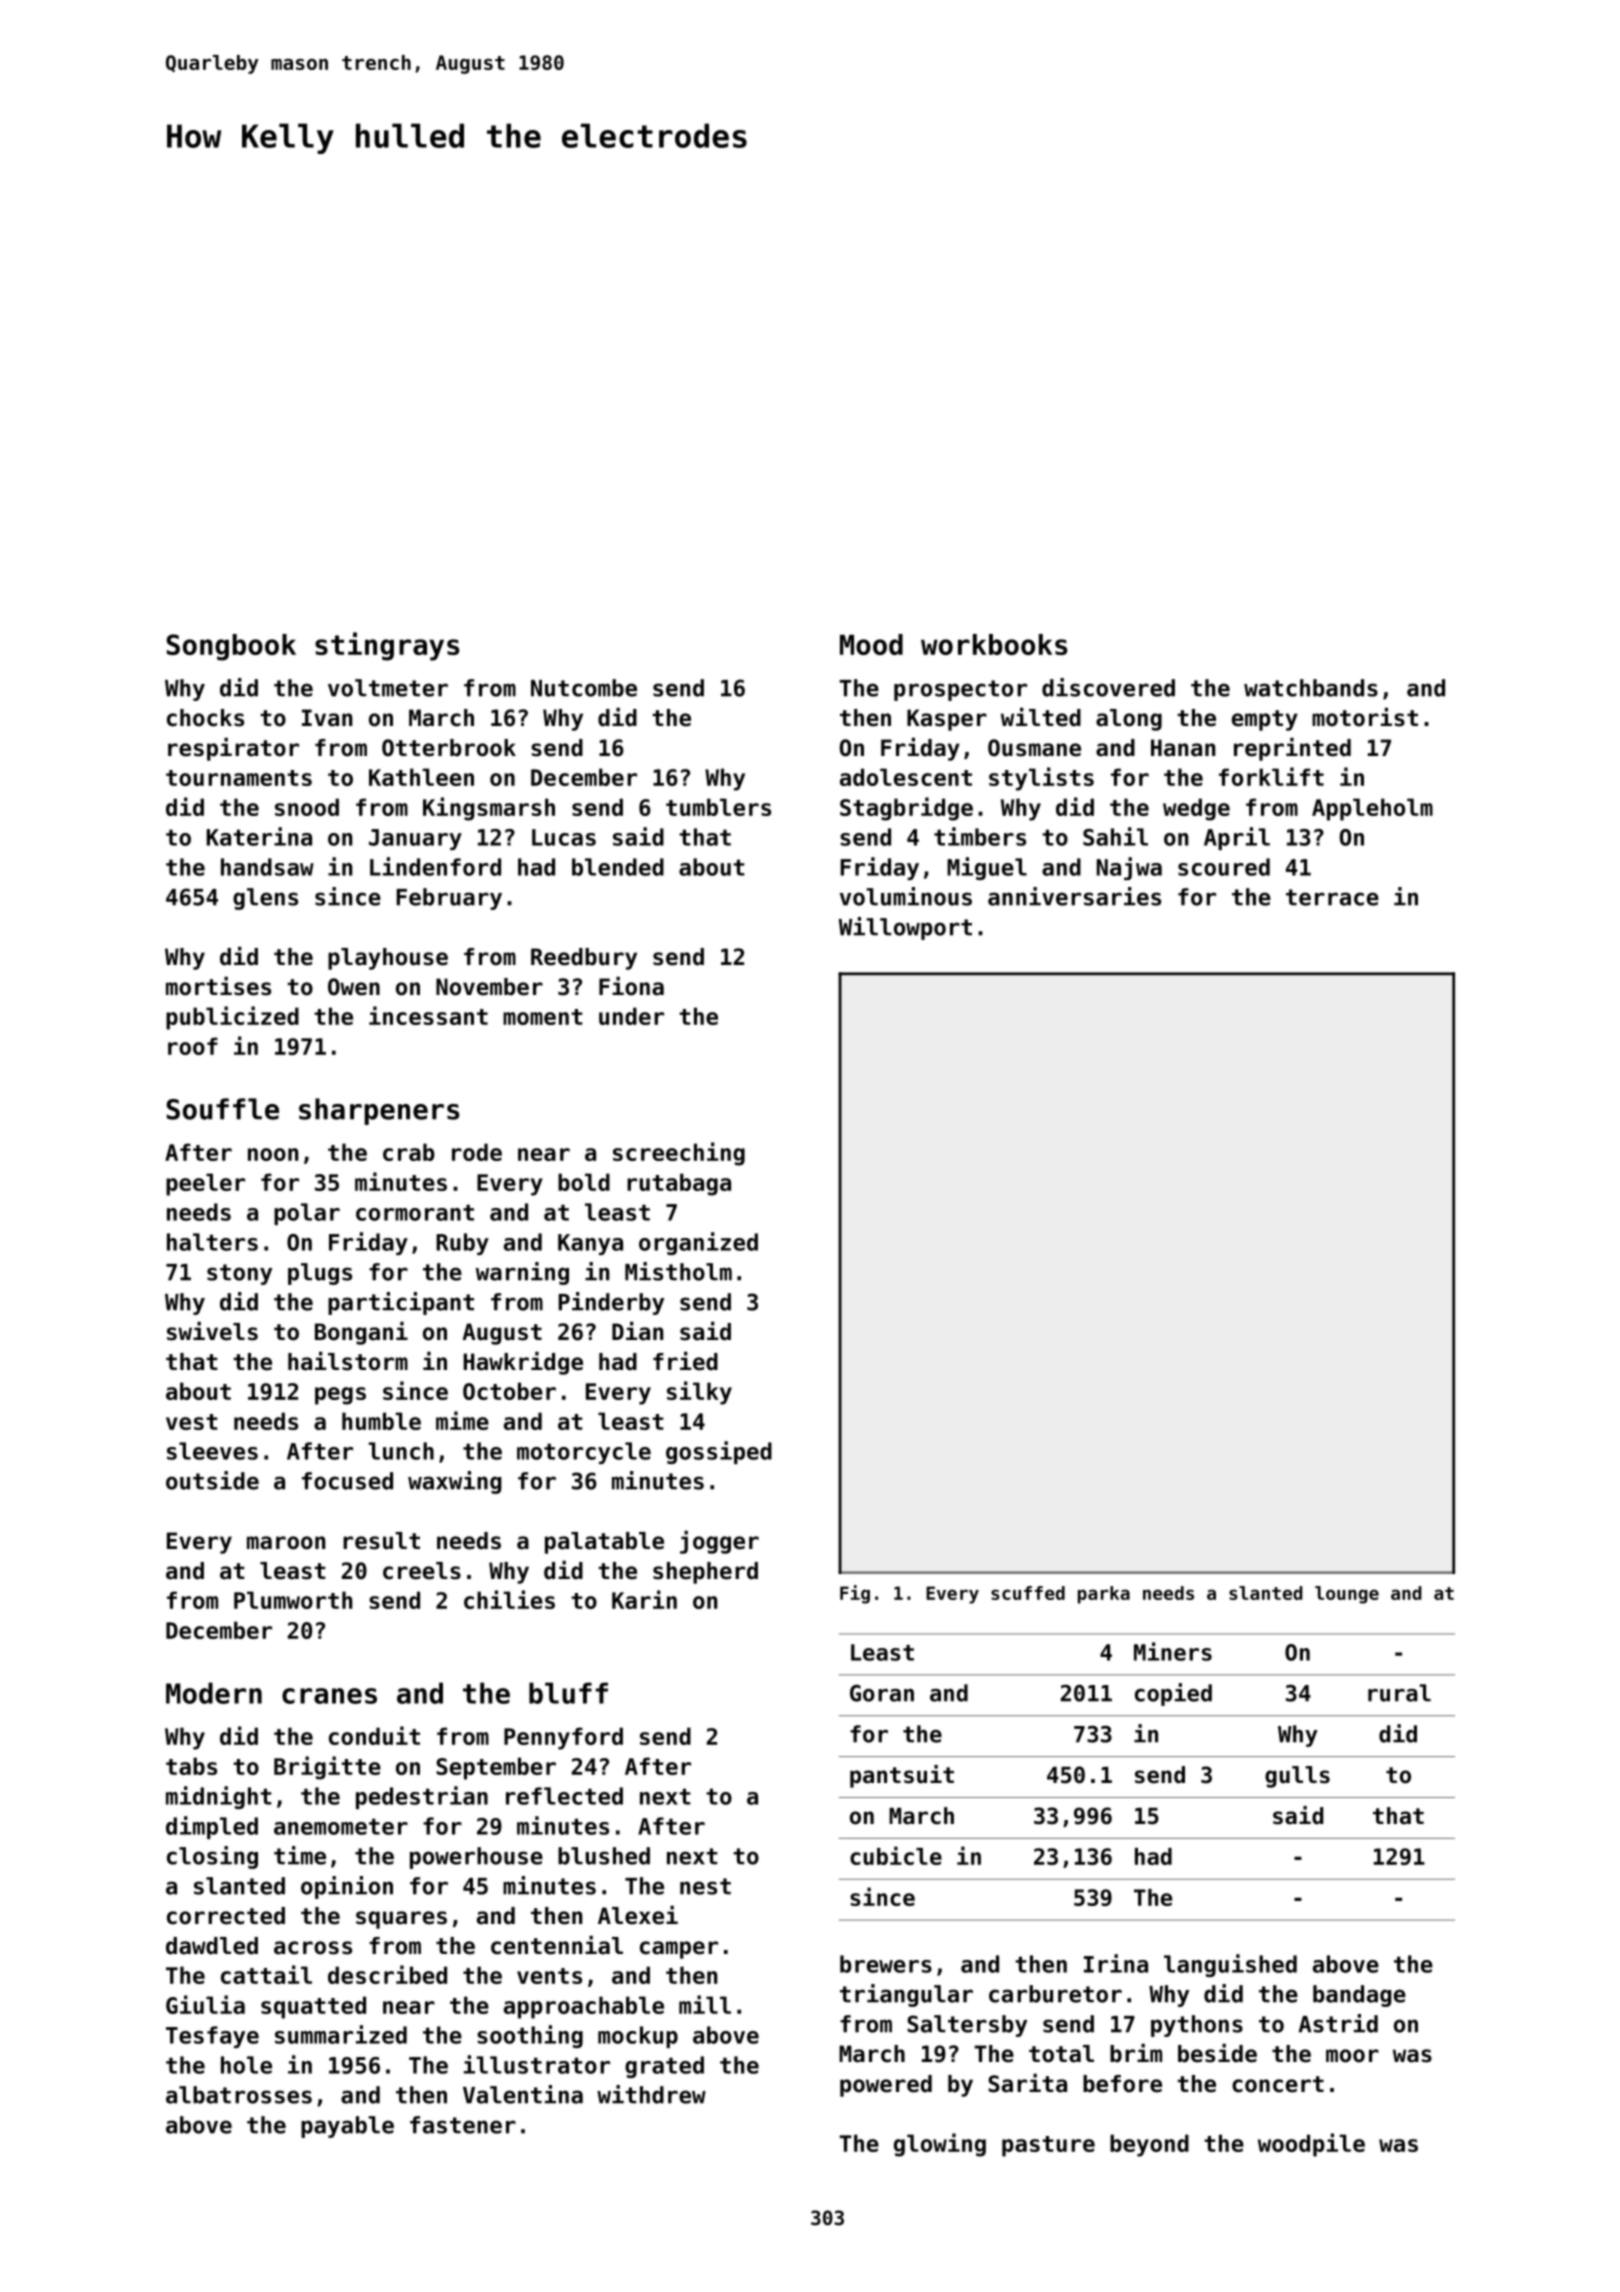 The width and height of the image is (1620, 2292). I want to click on chocks, so click(205, 718).
